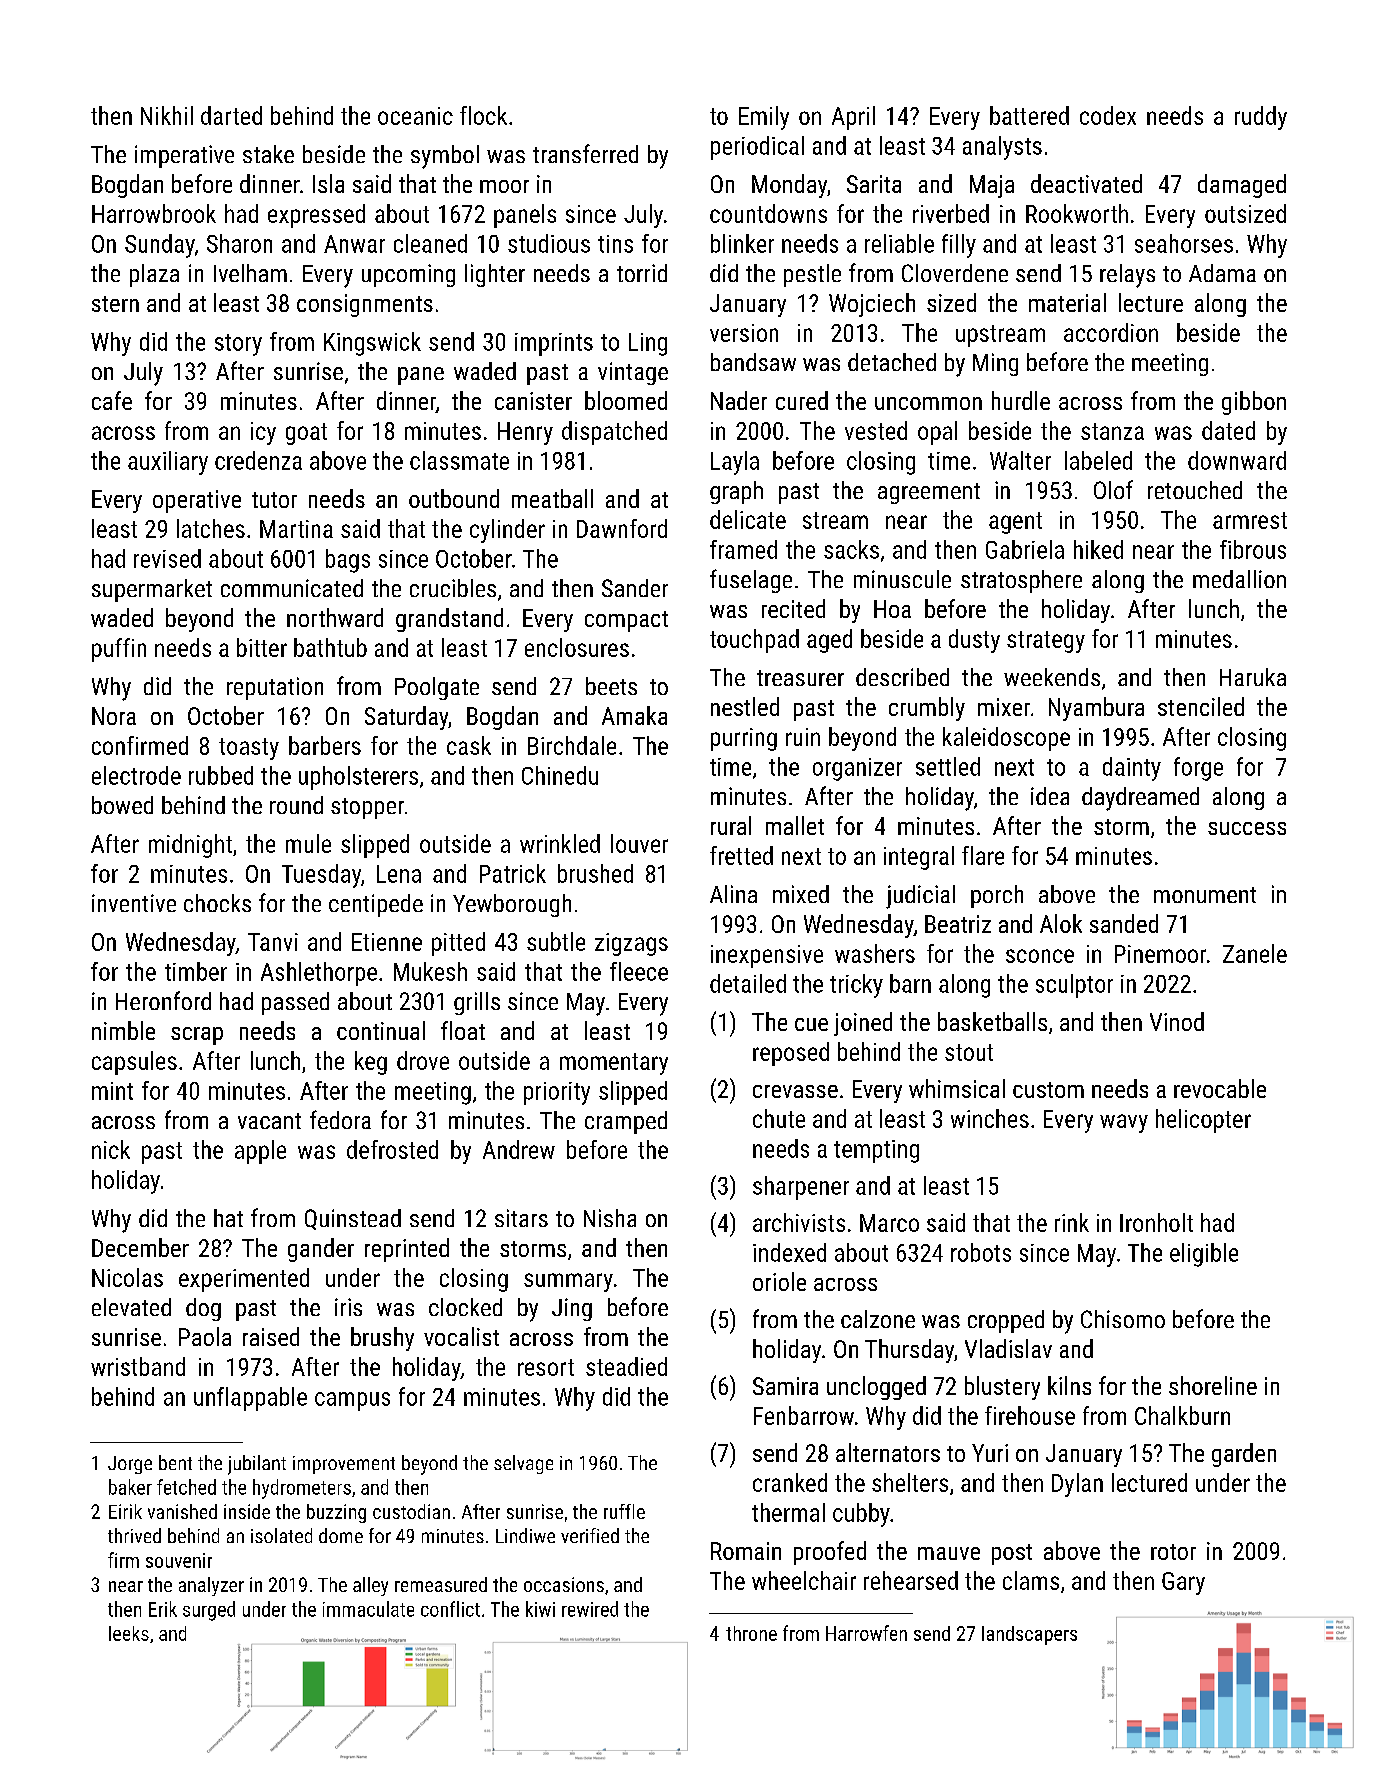 The width and height of the document is (1378, 1783). Describe the element at coordinates (1002, 148) in the document. I see `analysts` at that location.
